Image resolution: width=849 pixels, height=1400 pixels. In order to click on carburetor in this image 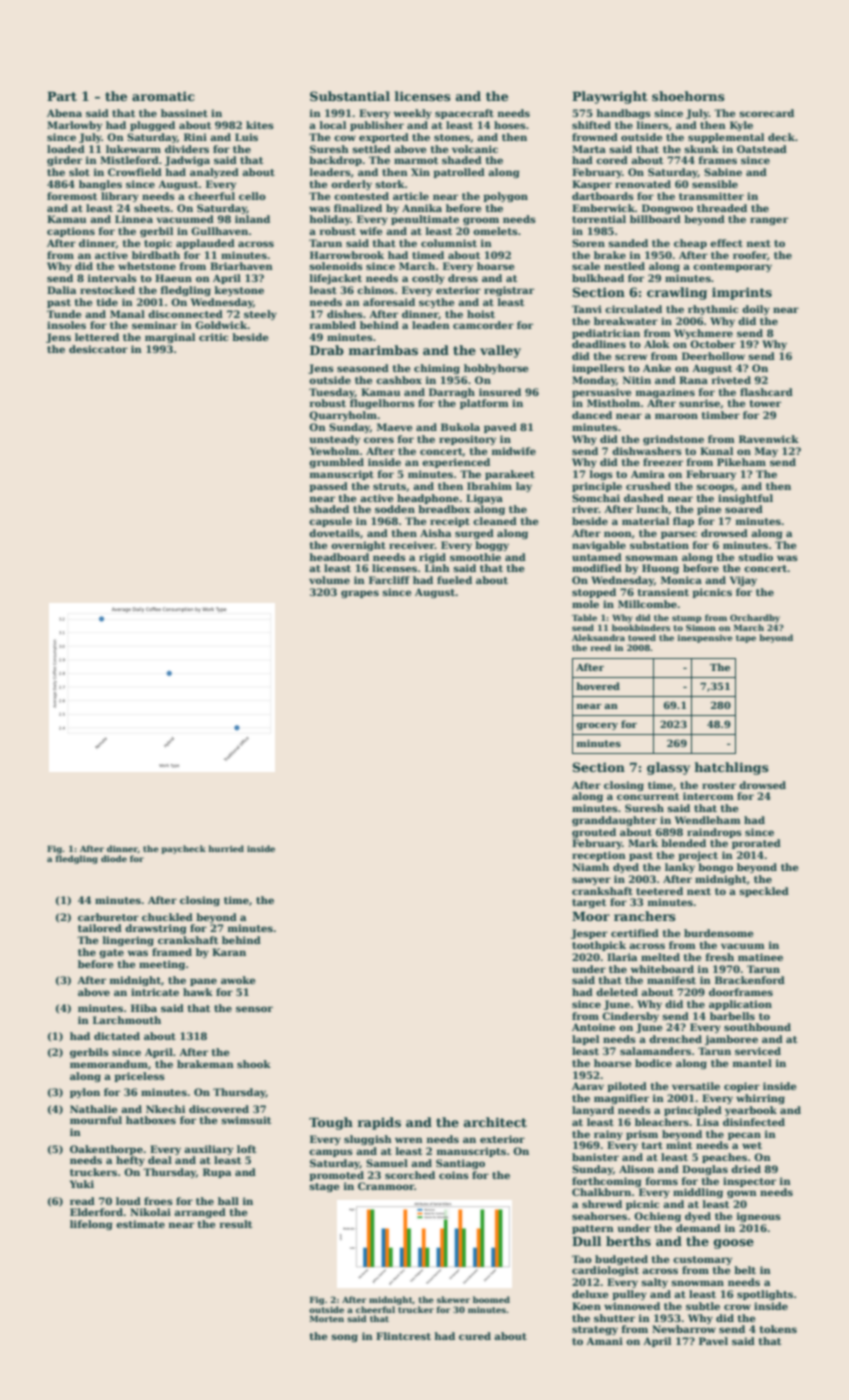, I will do `click(108, 917)`.
